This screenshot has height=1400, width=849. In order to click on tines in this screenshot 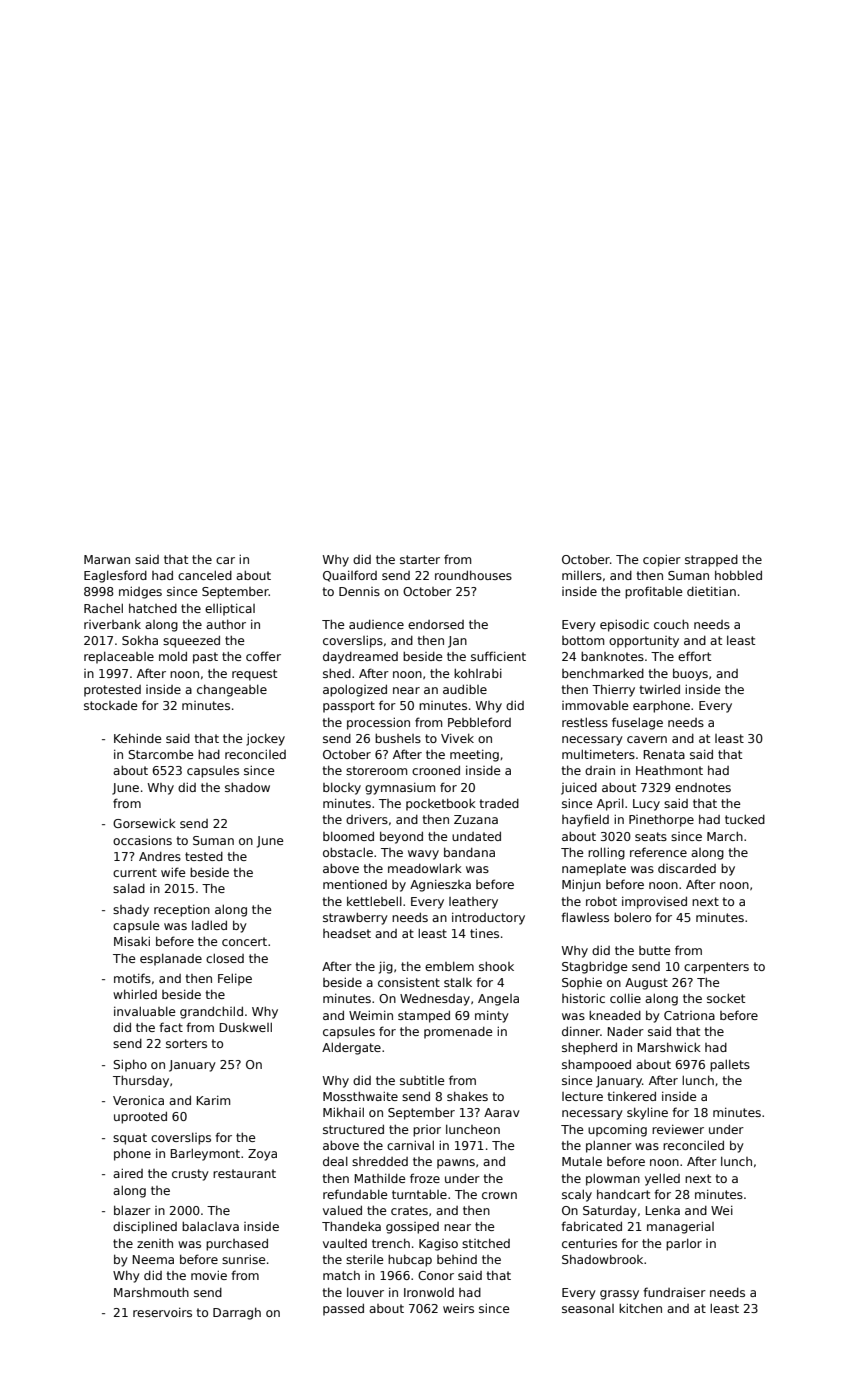, I will do `click(484, 933)`.
